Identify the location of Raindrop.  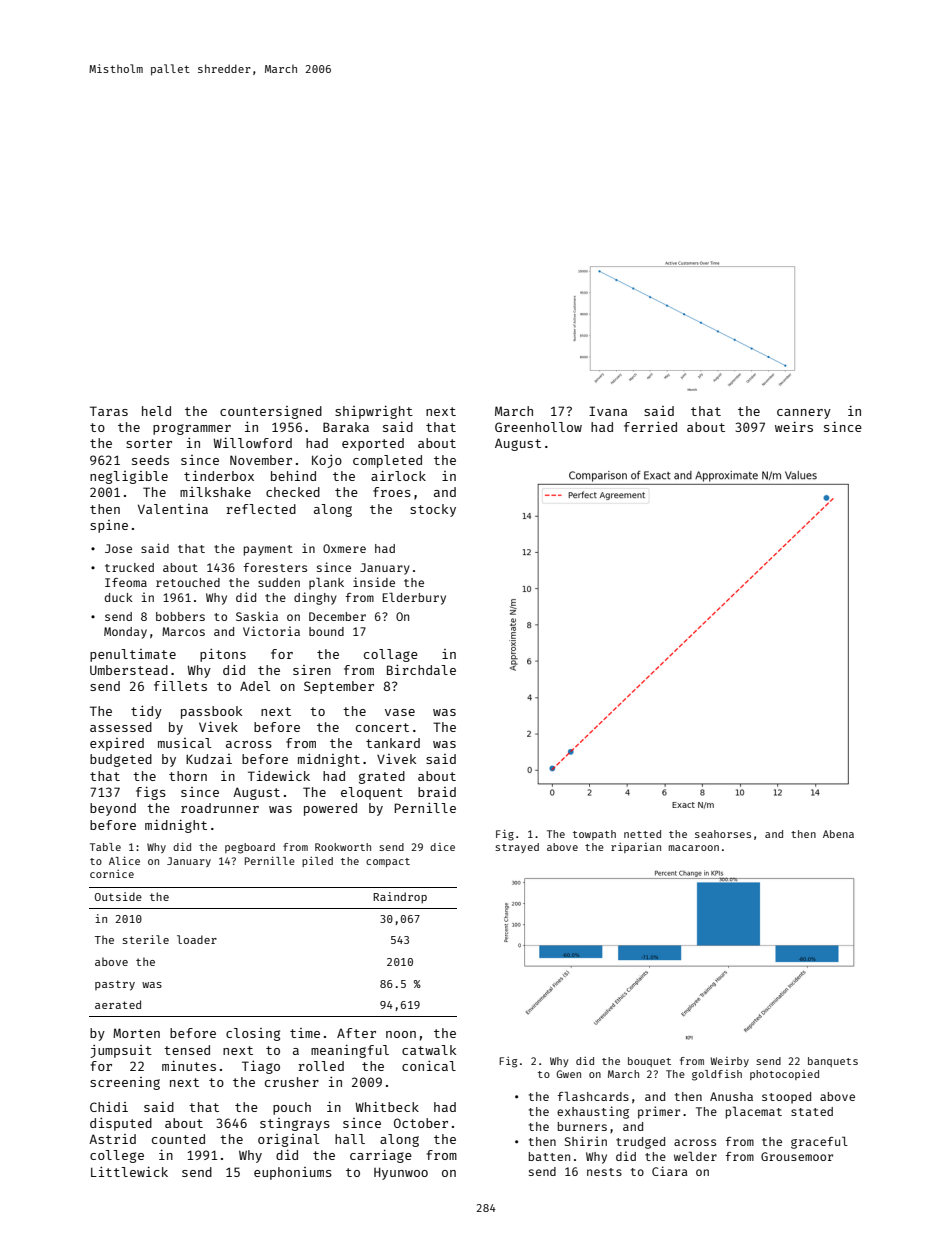
(400, 898).
